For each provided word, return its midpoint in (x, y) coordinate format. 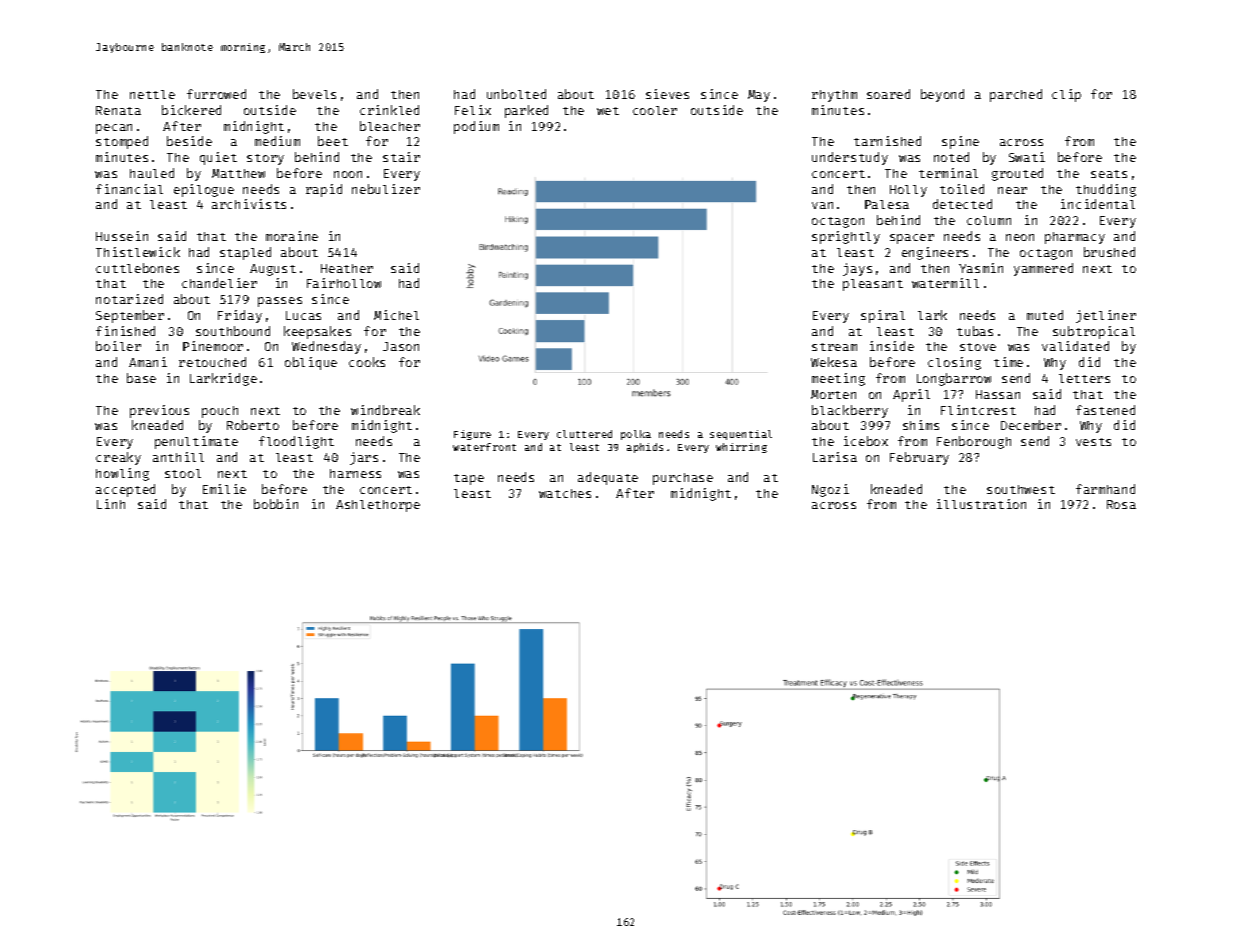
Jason (401, 346)
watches (565, 493)
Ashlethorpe (378, 506)
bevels (314, 94)
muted (1045, 315)
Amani (148, 362)
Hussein (122, 236)
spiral (883, 316)
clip (1066, 95)
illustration (981, 504)
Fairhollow (344, 283)
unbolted (516, 94)
